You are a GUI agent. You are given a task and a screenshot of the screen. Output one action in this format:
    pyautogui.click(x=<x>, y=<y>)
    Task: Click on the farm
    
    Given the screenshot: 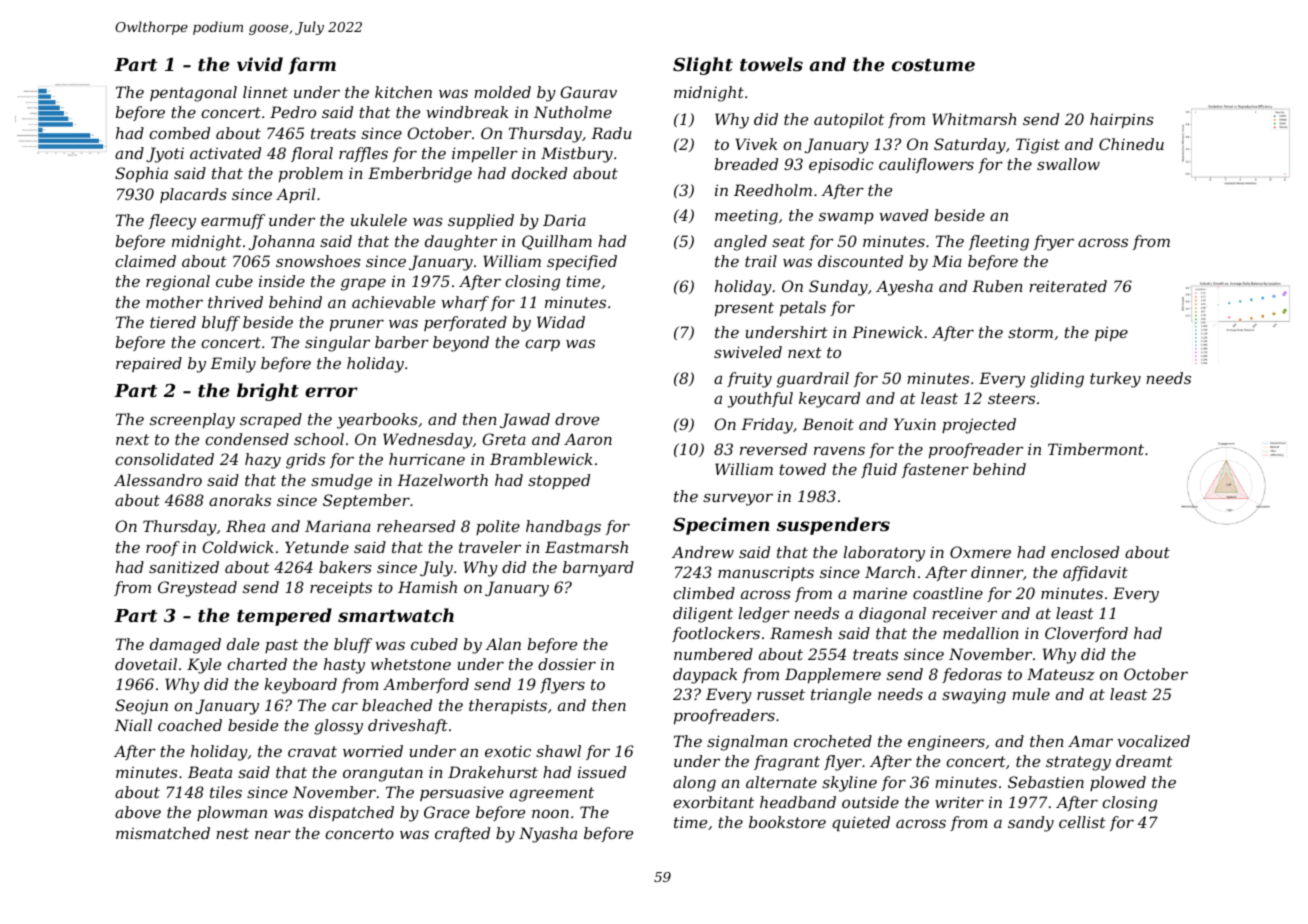 What is the action you would take?
    pyautogui.click(x=312, y=66)
